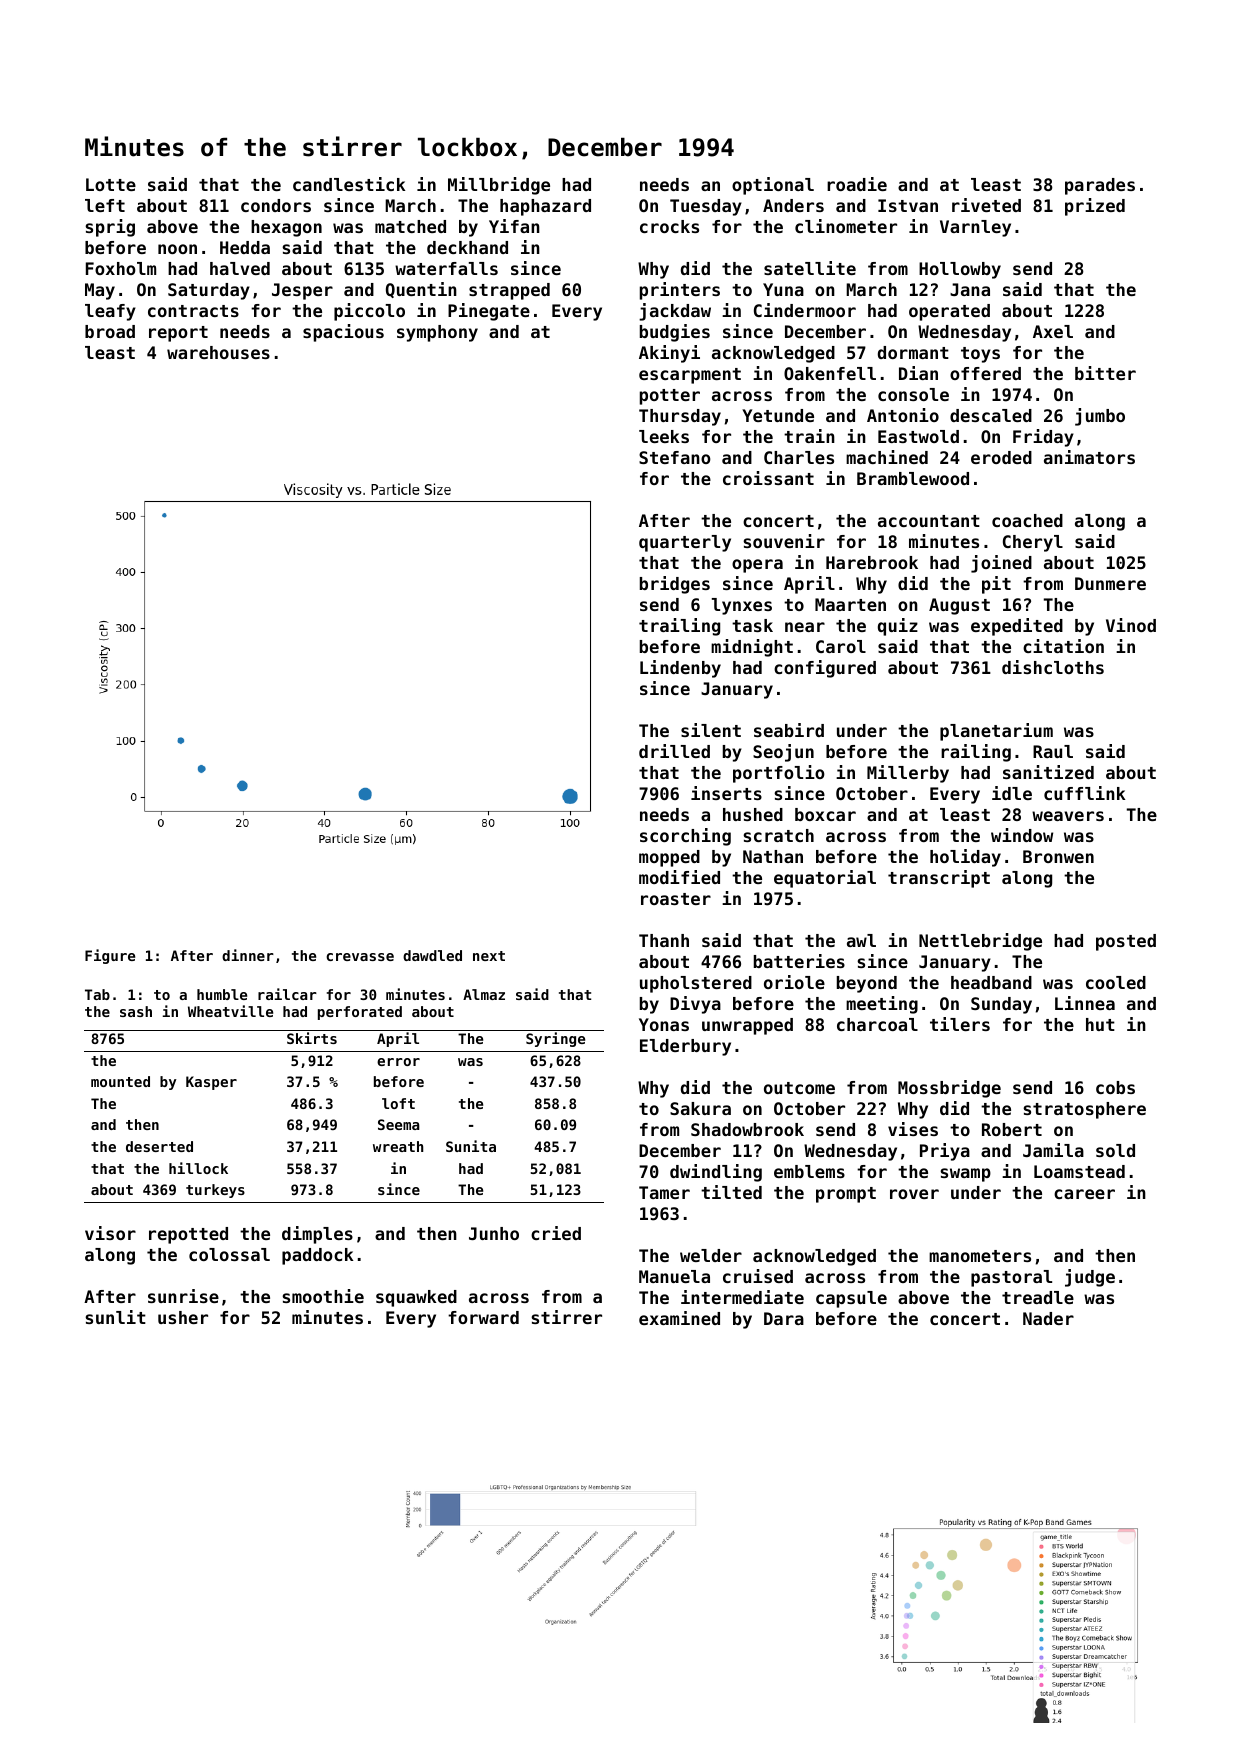  Describe the element at coordinates (773, 186) in the screenshot. I see `optional` at that location.
